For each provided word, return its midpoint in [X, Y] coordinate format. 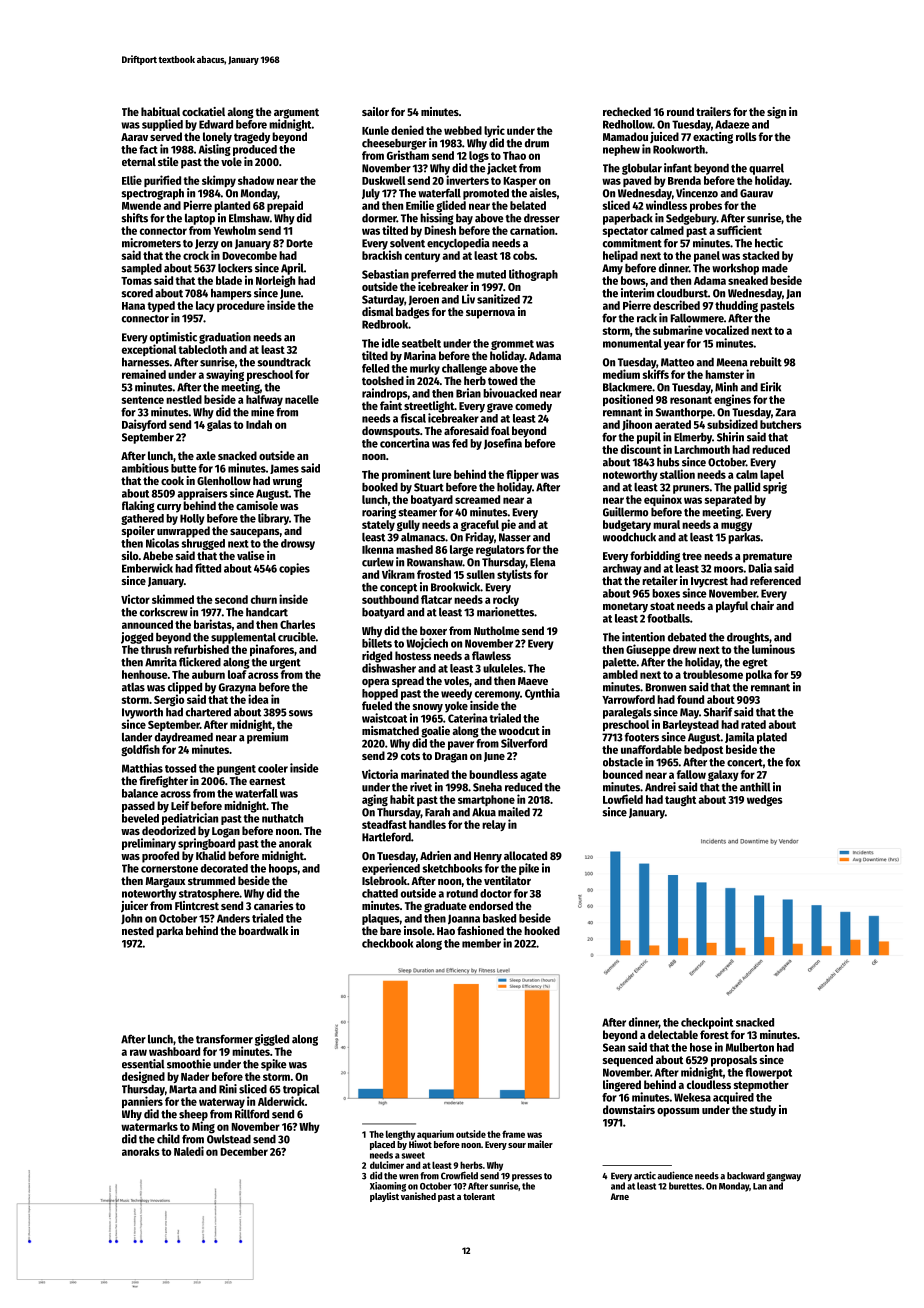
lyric [494, 131]
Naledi [189, 1151]
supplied [162, 125]
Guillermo [625, 512]
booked [380, 487]
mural [666, 524]
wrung [287, 483]
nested [138, 930]
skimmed [173, 599]
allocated [525, 855]
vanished [418, 1196]
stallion [677, 474]
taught [680, 801]
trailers [713, 111]
